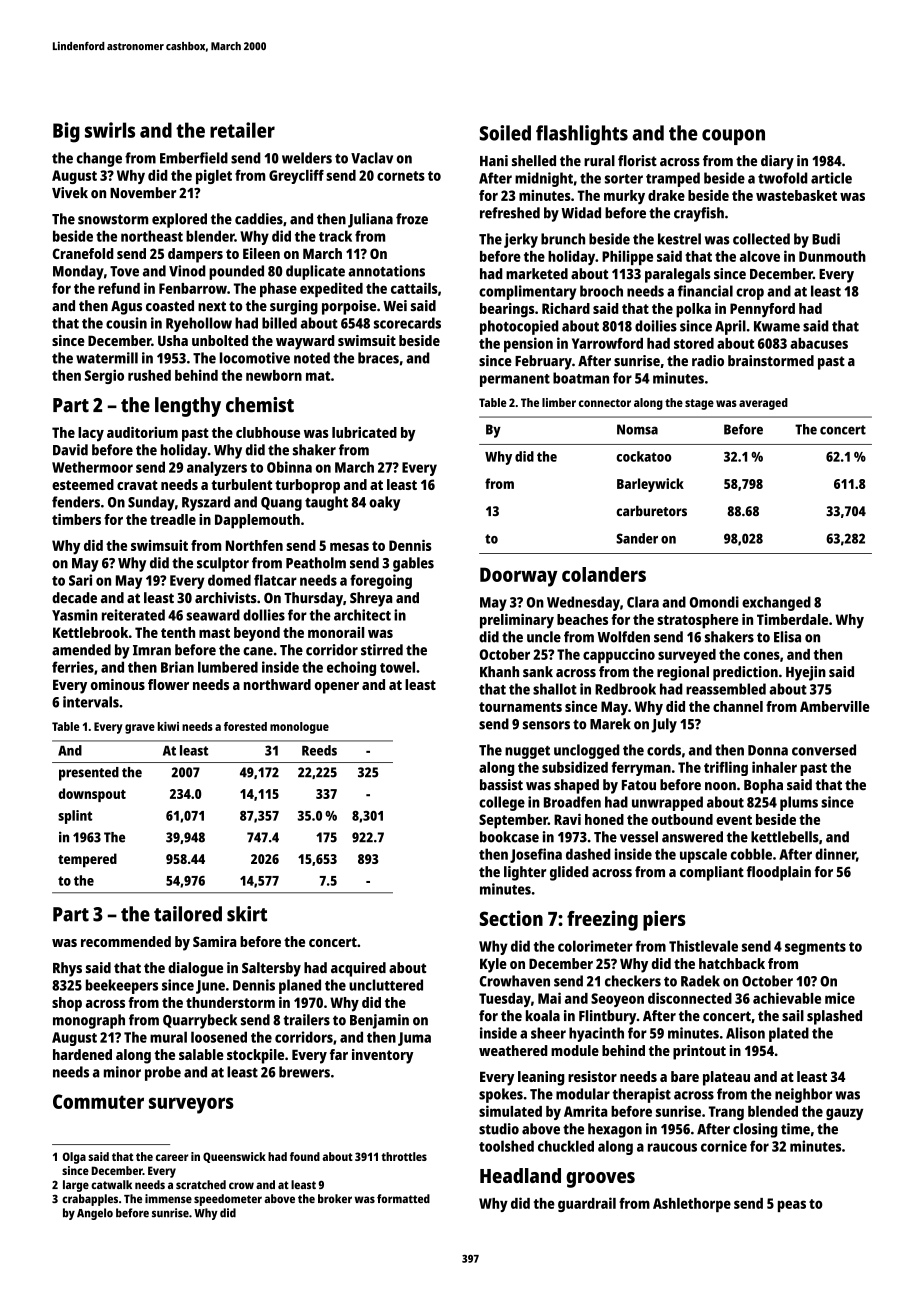 This page has height=1308, width=924. Describe the element at coordinates (763, 404) in the page. I see `averaged` at that location.
